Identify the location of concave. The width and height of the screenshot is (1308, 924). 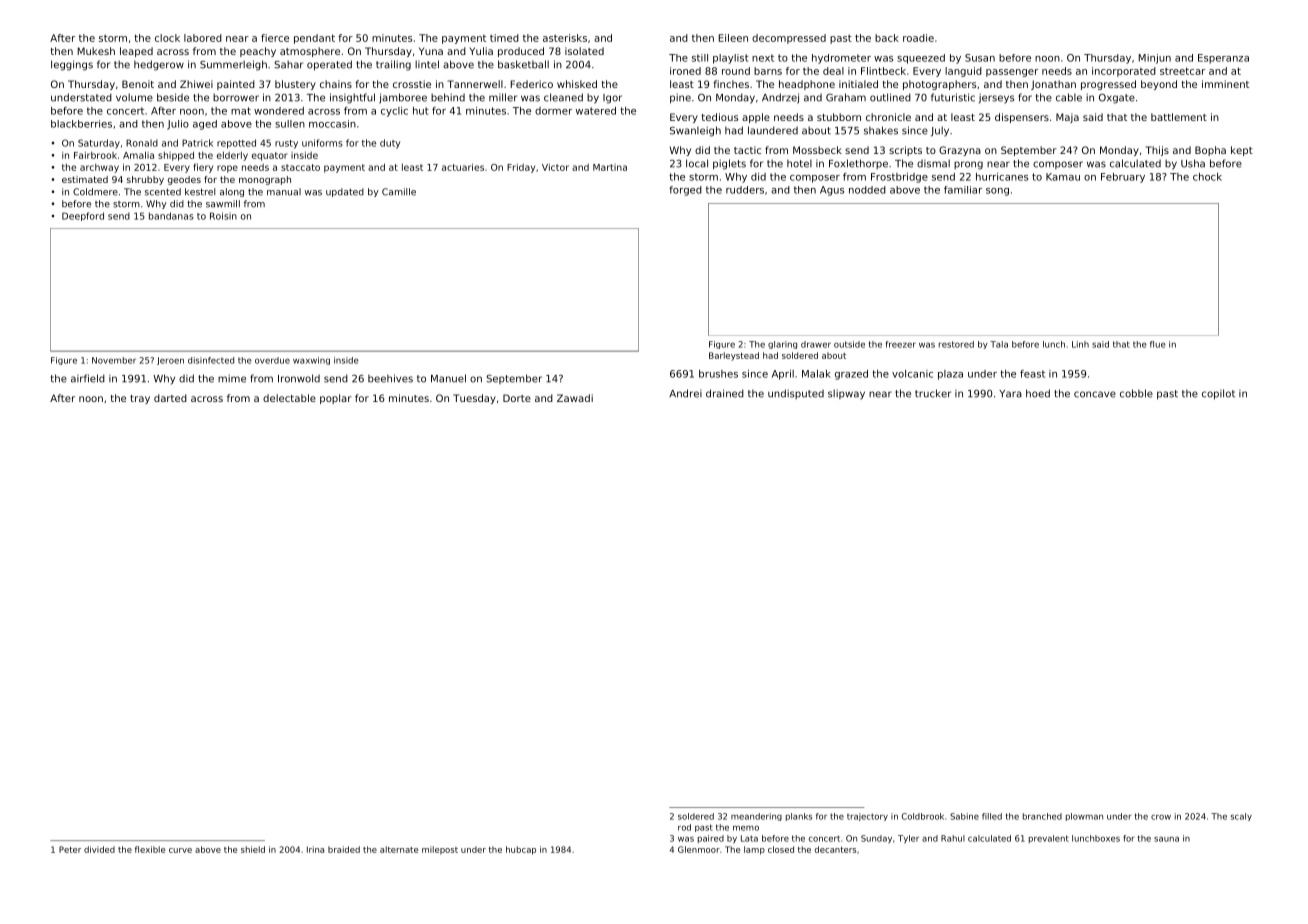
(1095, 394).
